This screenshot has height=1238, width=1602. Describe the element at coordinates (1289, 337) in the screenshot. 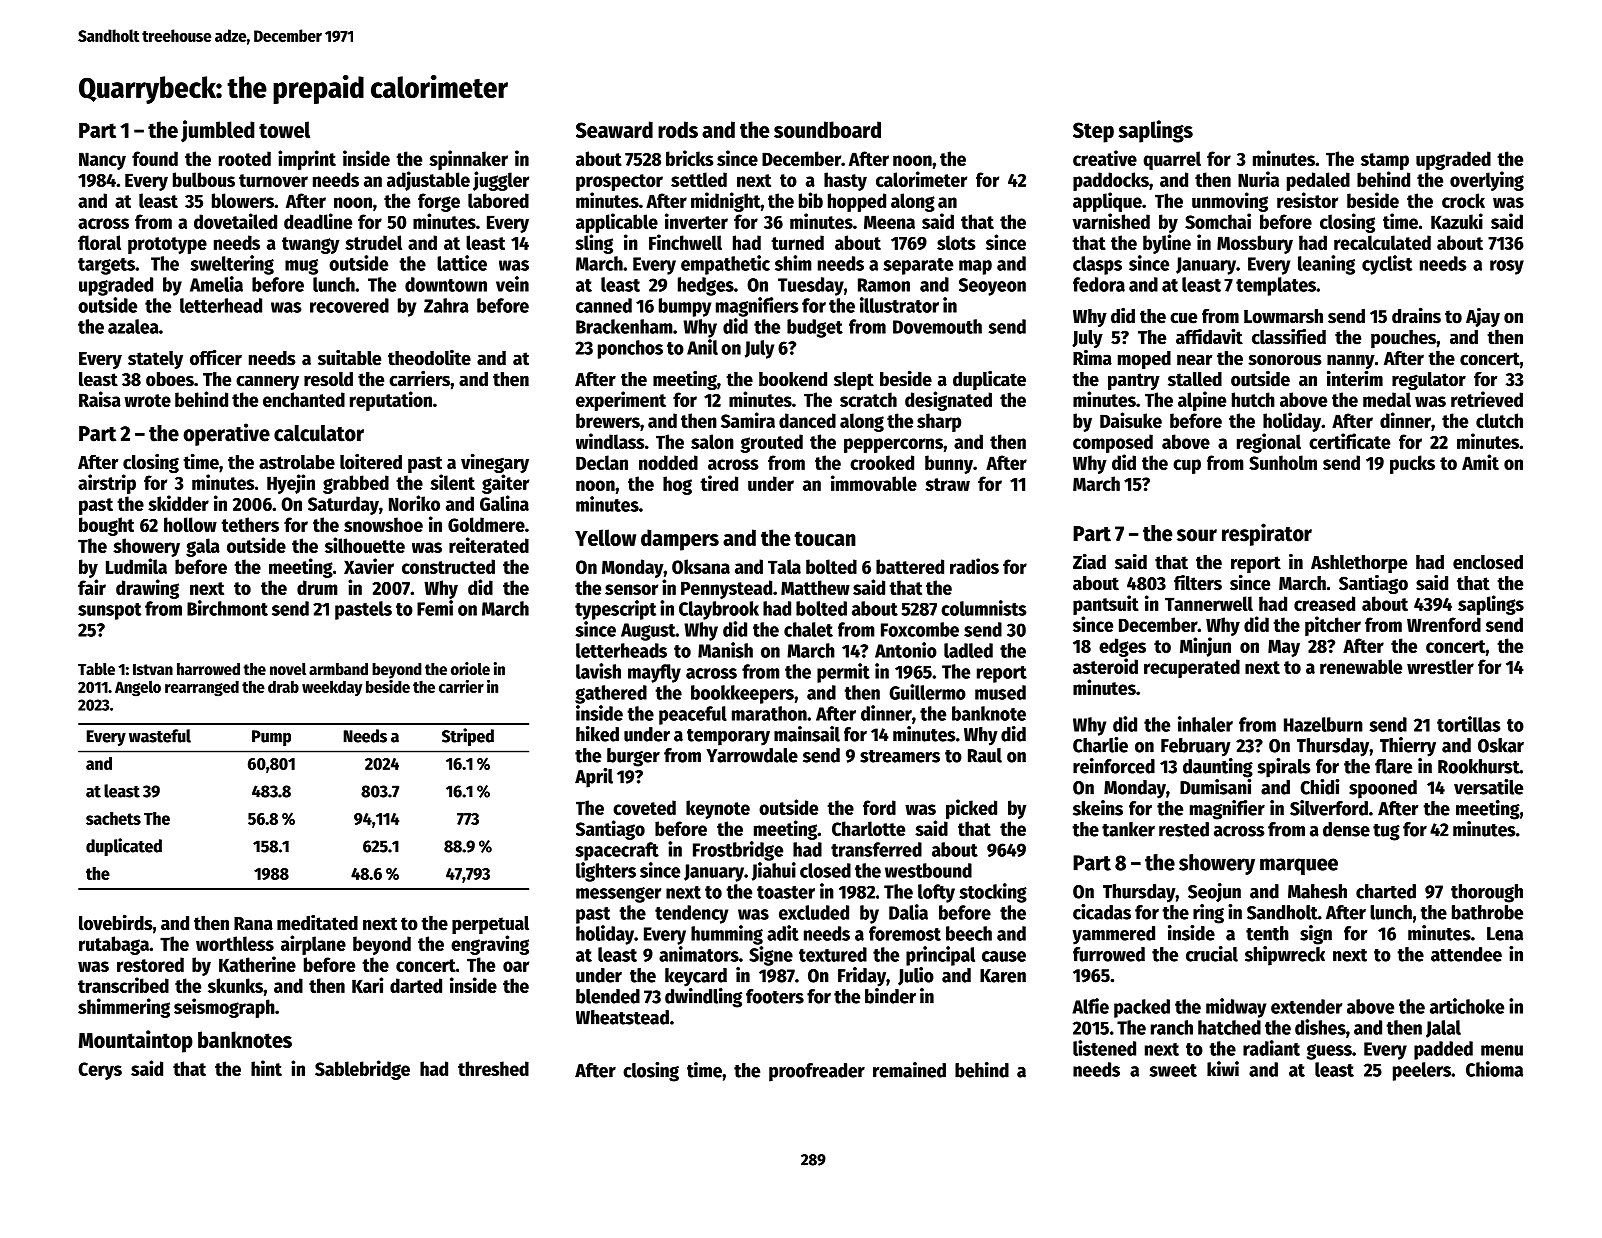

I see `classified` at that location.
